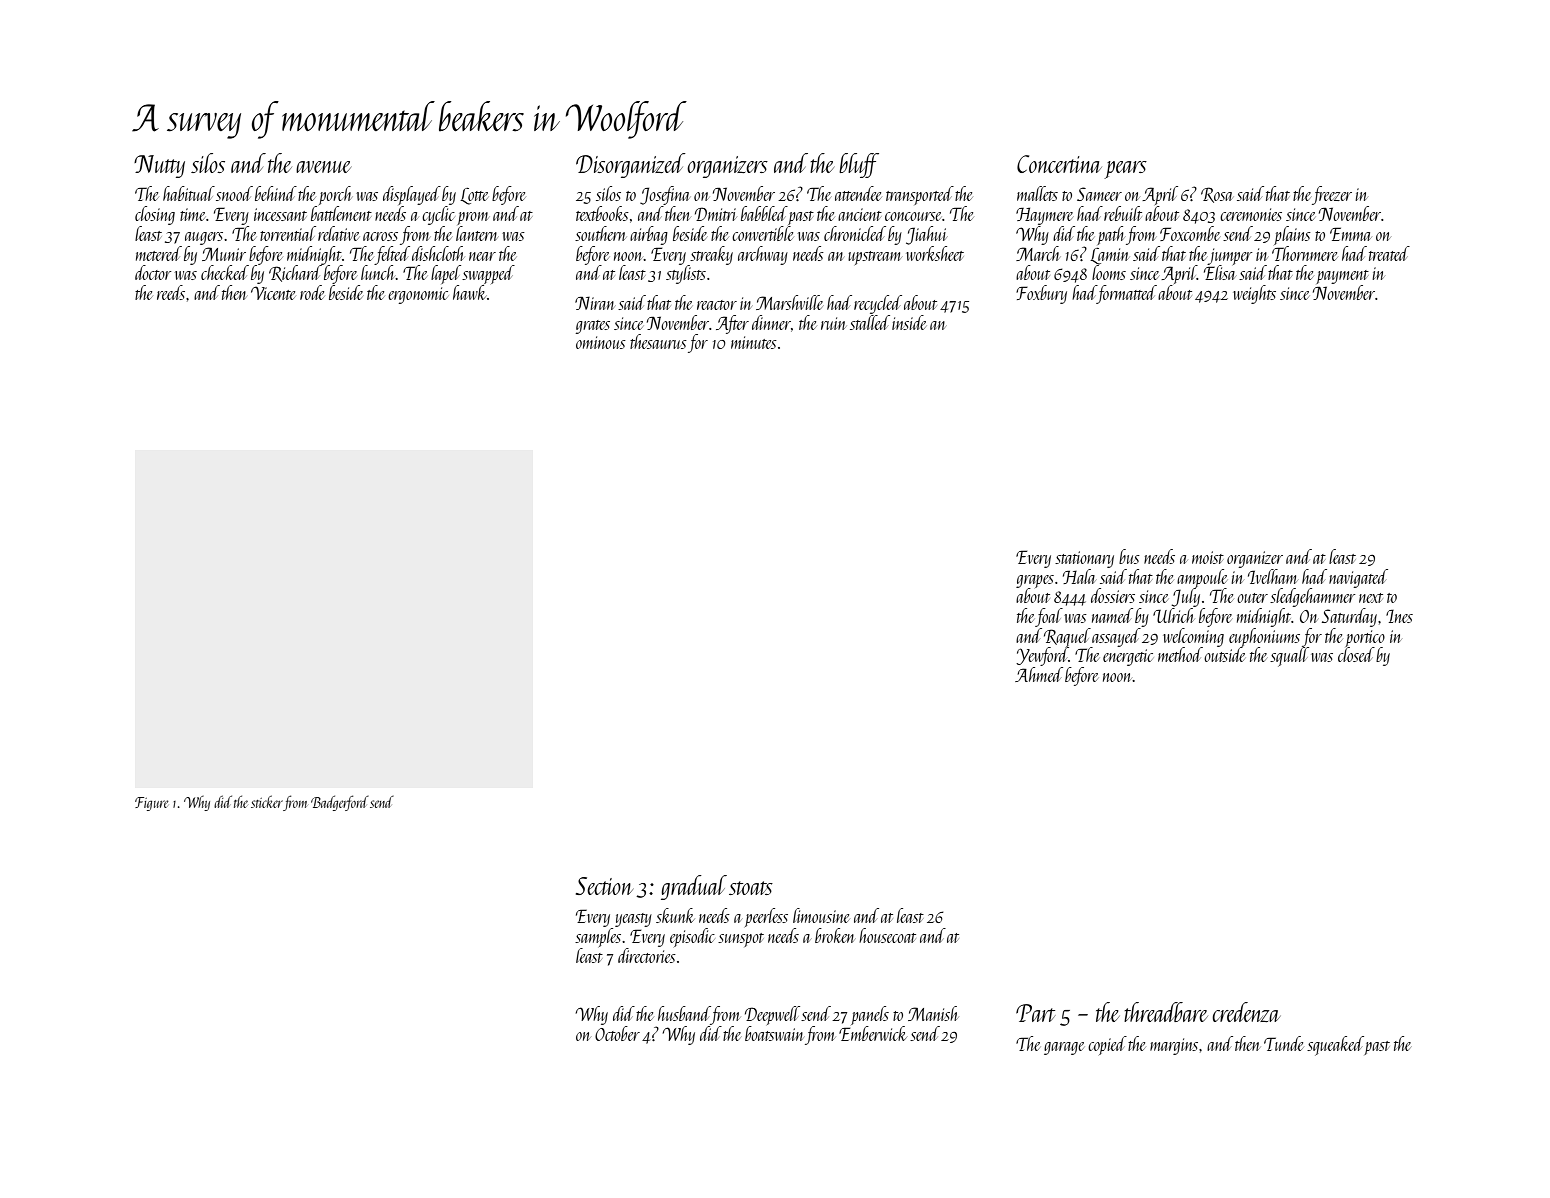 Image resolution: width=1550 pixels, height=1198 pixels. Describe the element at coordinates (601, 342) in the image. I see `ominous` at that location.
